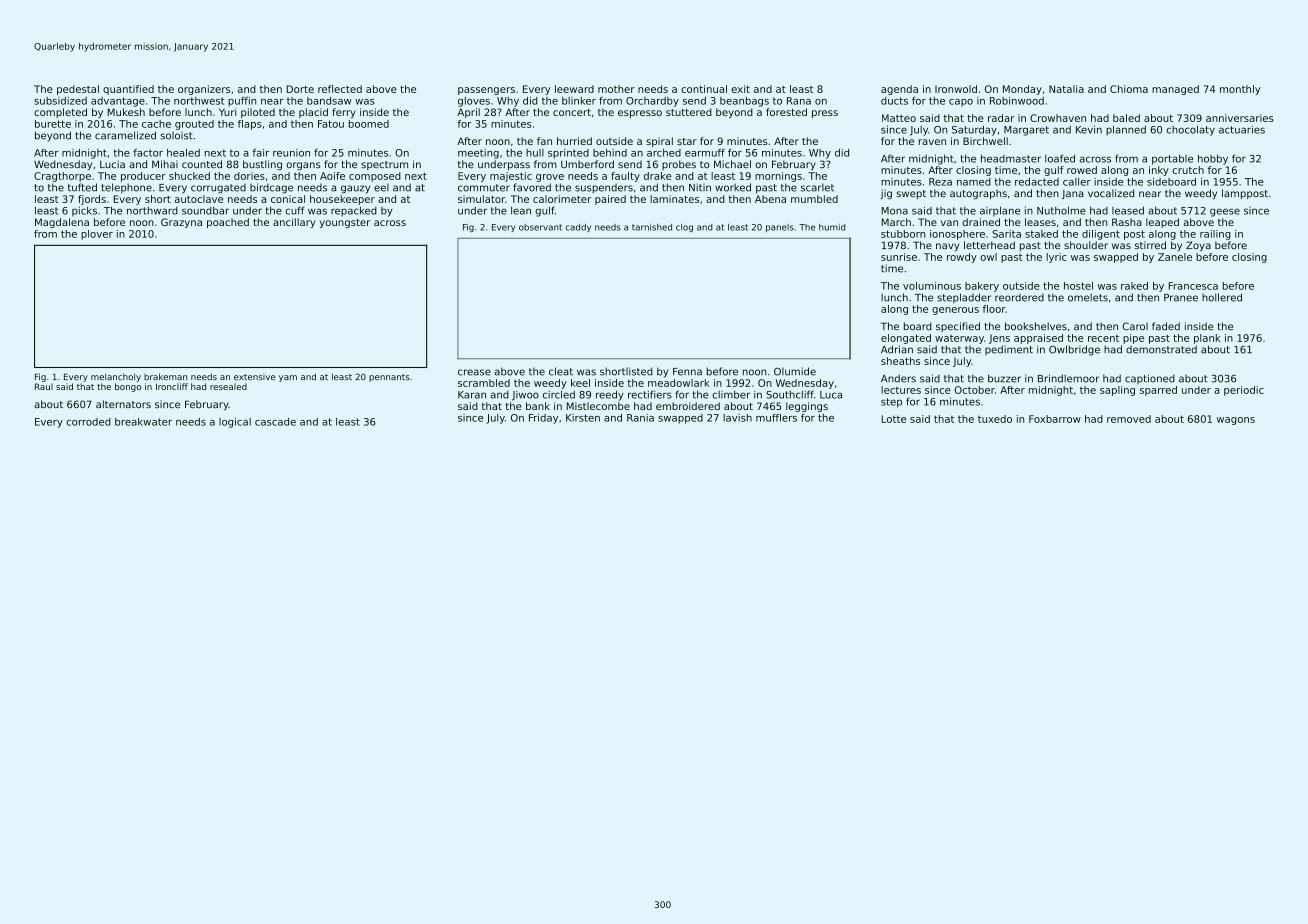  What do you see at coordinates (1175, 257) in the image?
I see `Zanele` at bounding box center [1175, 257].
